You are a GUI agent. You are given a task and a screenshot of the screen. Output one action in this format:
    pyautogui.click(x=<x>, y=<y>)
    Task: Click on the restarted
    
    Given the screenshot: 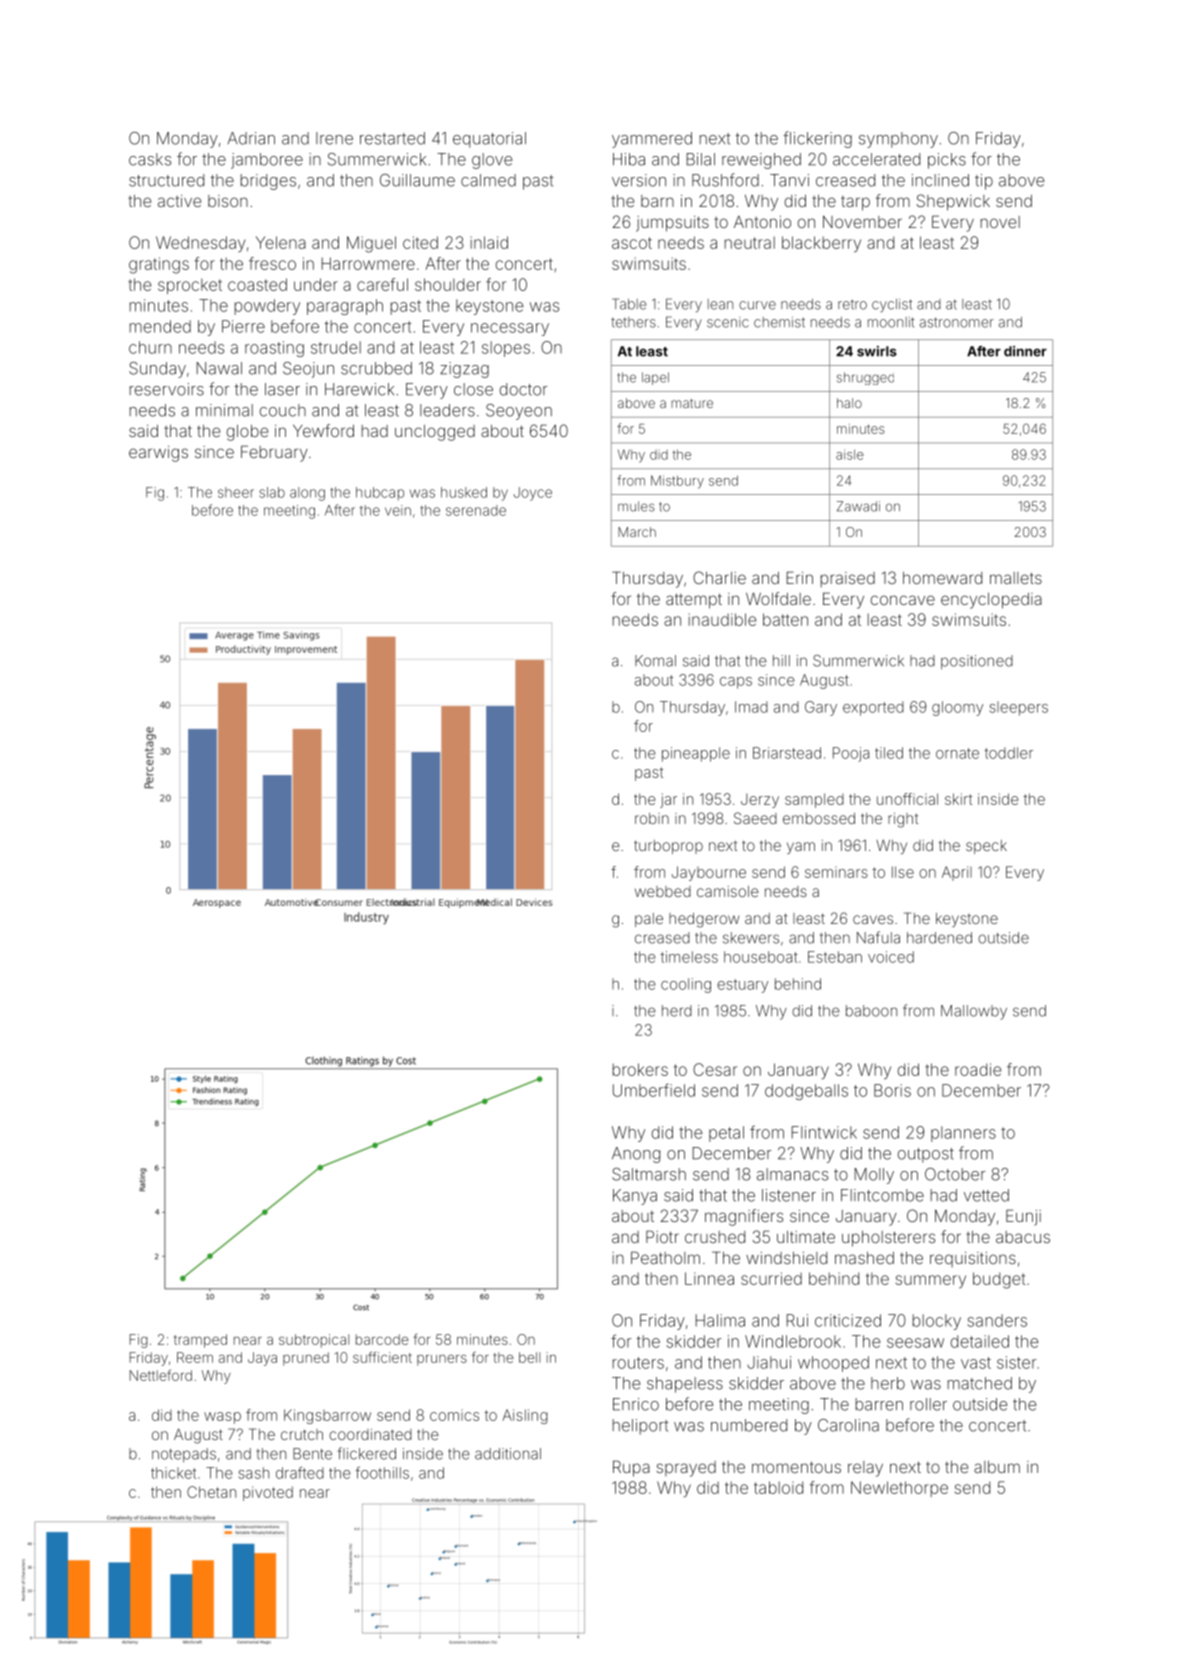 What is the action you would take?
    pyautogui.click(x=392, y=138)
